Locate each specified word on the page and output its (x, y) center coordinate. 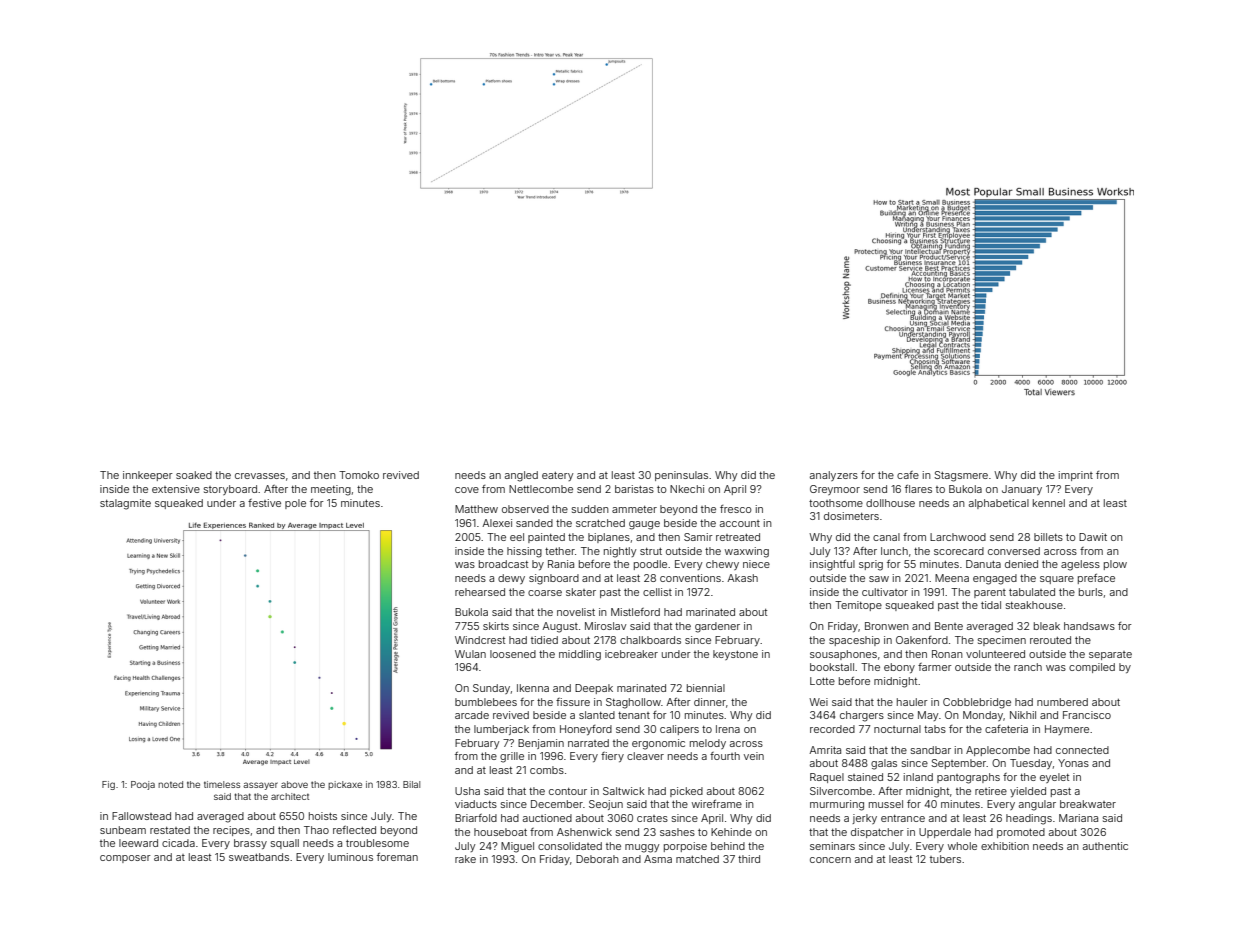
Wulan (470, 654)
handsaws (1089, 626)
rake (465, 859)
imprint (1076, 476)
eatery (557, 476)
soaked (194, 475)
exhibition (1005, 846)
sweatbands (259, 857)
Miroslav (605, 626)
